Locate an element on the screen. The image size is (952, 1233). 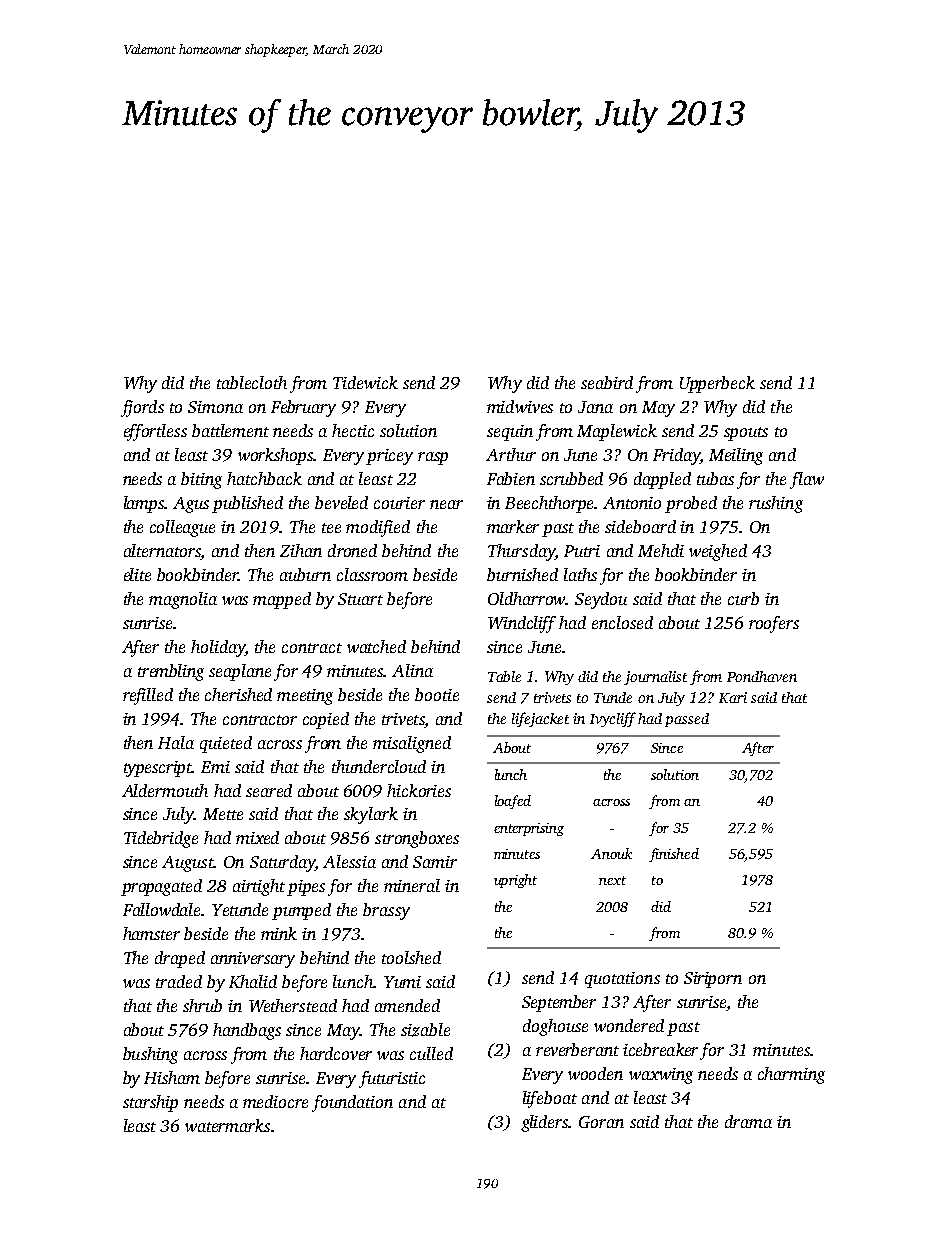
passed is located at coordinates (687, 720).
